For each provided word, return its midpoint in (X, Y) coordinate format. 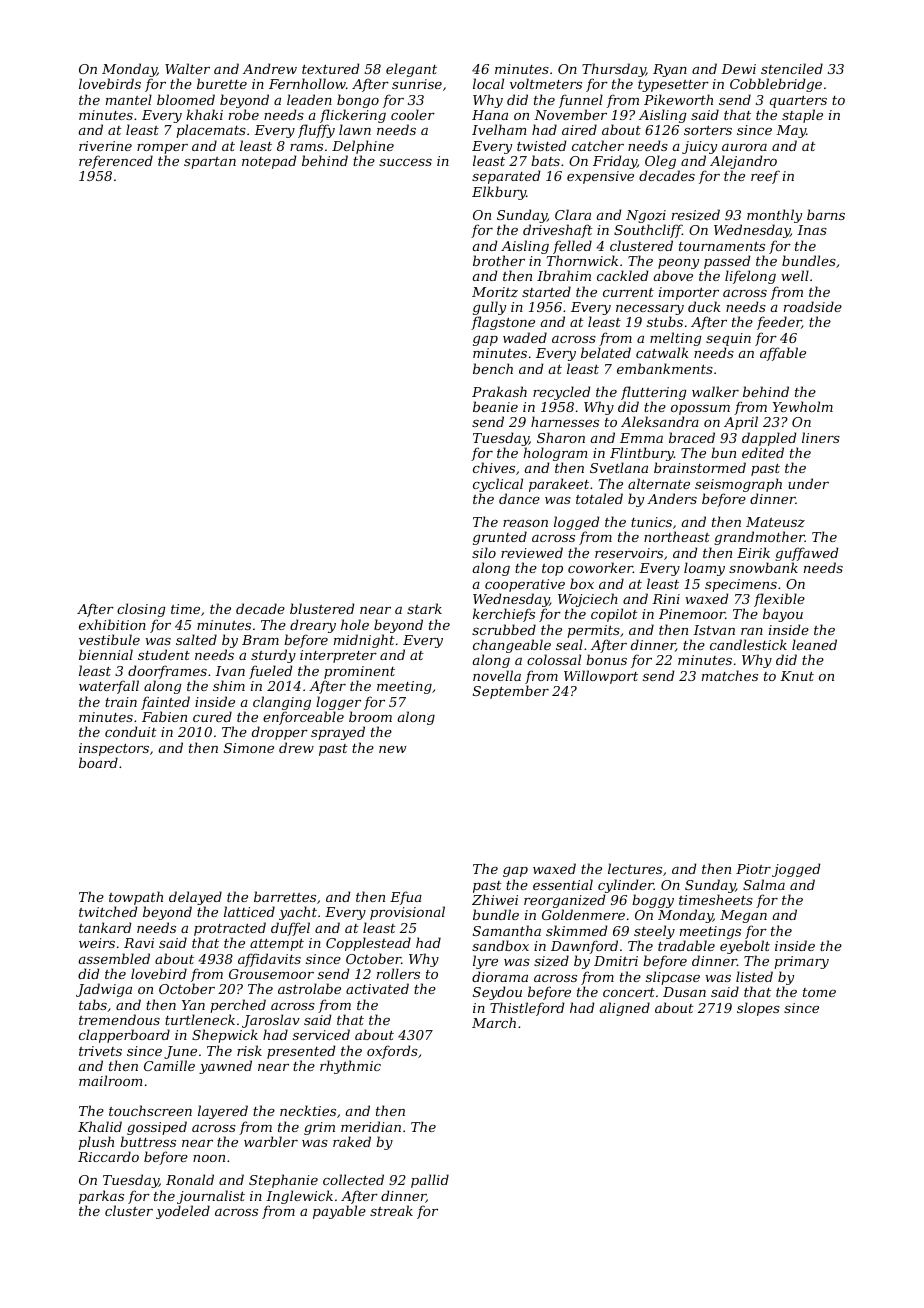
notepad (269, 162)
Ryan (670, 70)
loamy (704, 569)
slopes (758, 1009)
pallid (430, 1181)
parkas (101, 1197)
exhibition (112, 624)
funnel (581, 101)
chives (494, 467)
